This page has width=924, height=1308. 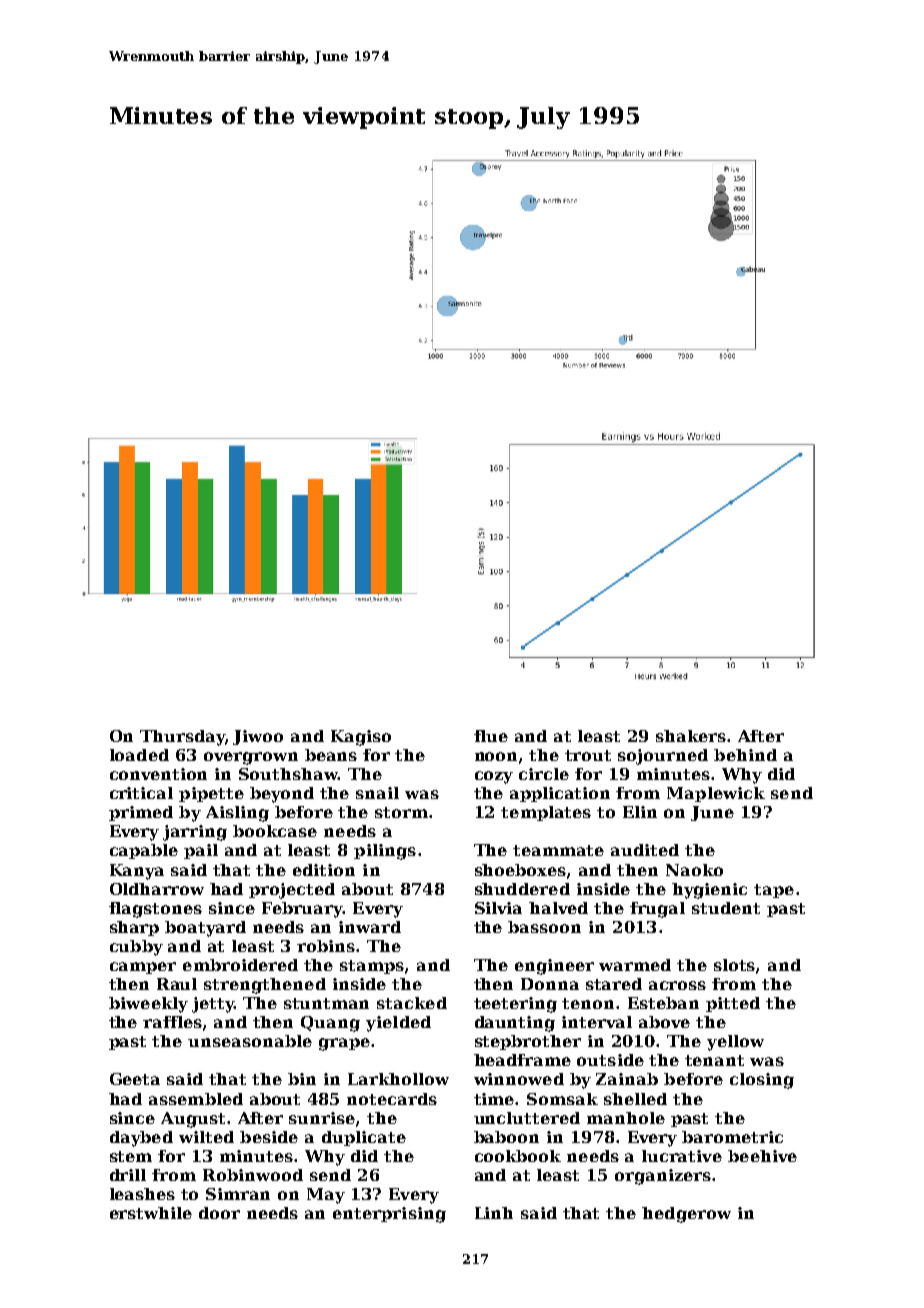 I want to click on flue, so click(x=491, y=736).
